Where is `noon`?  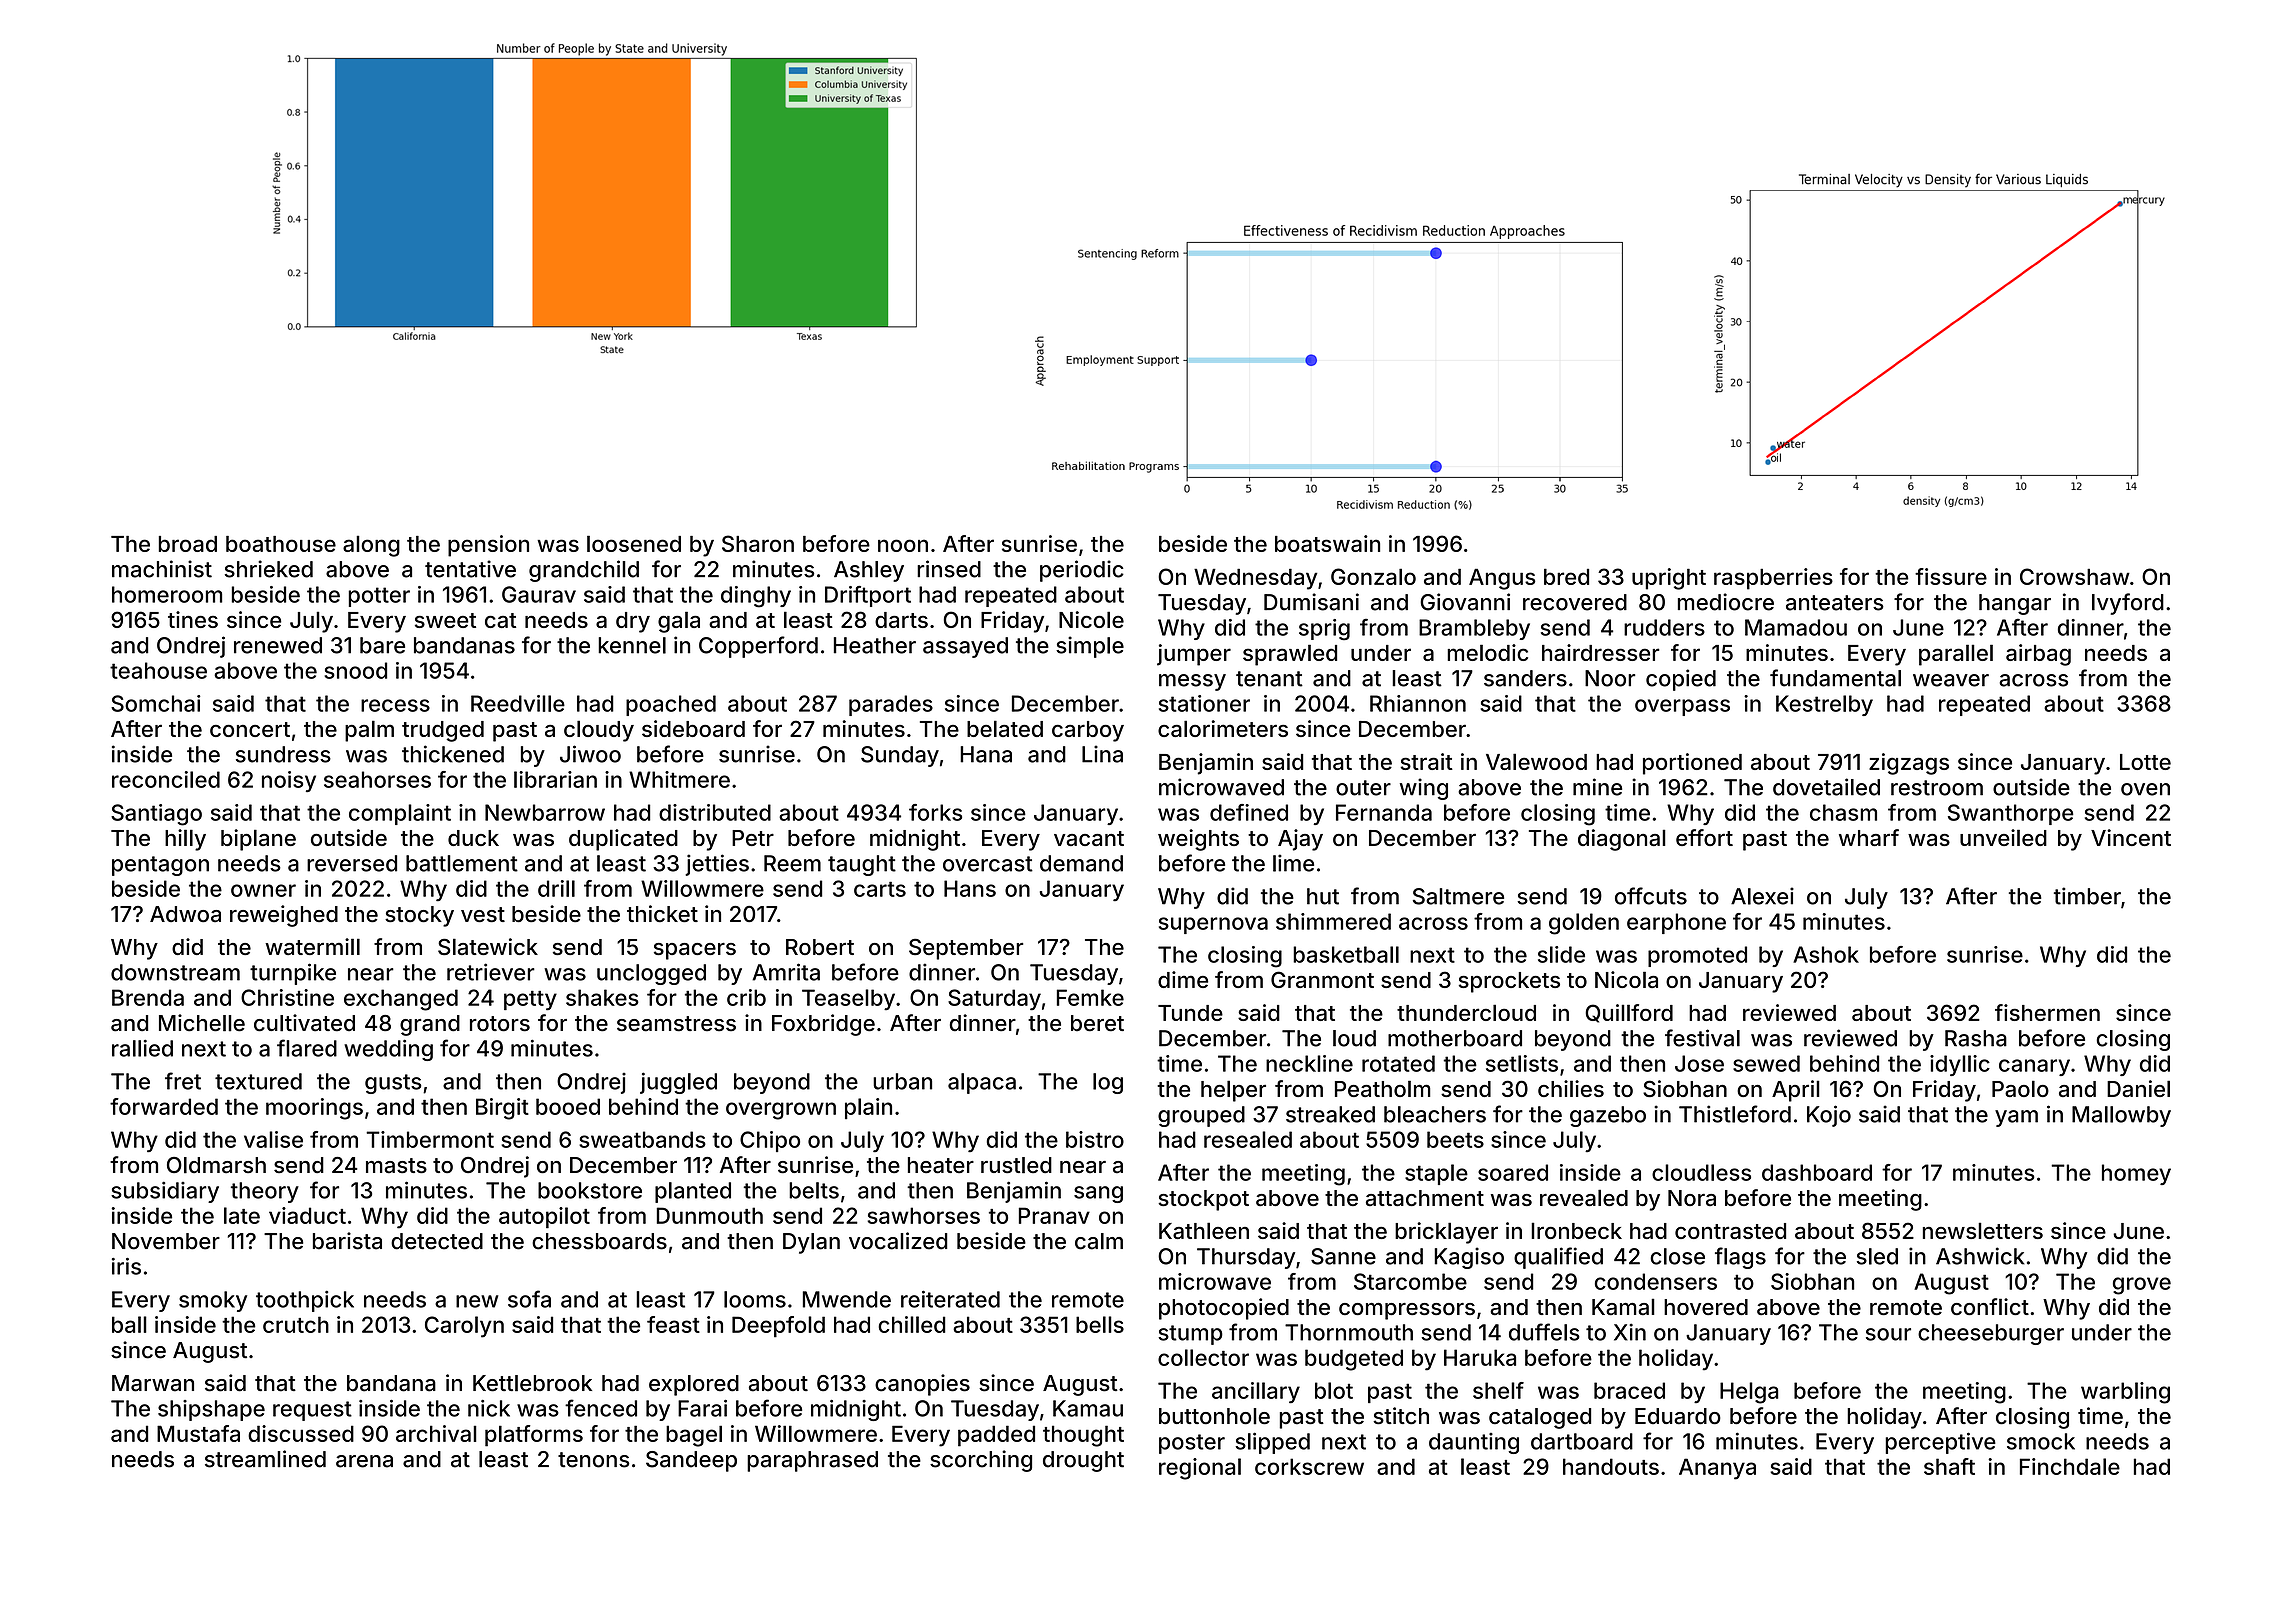 noon is located at coordinates (903, 545).
